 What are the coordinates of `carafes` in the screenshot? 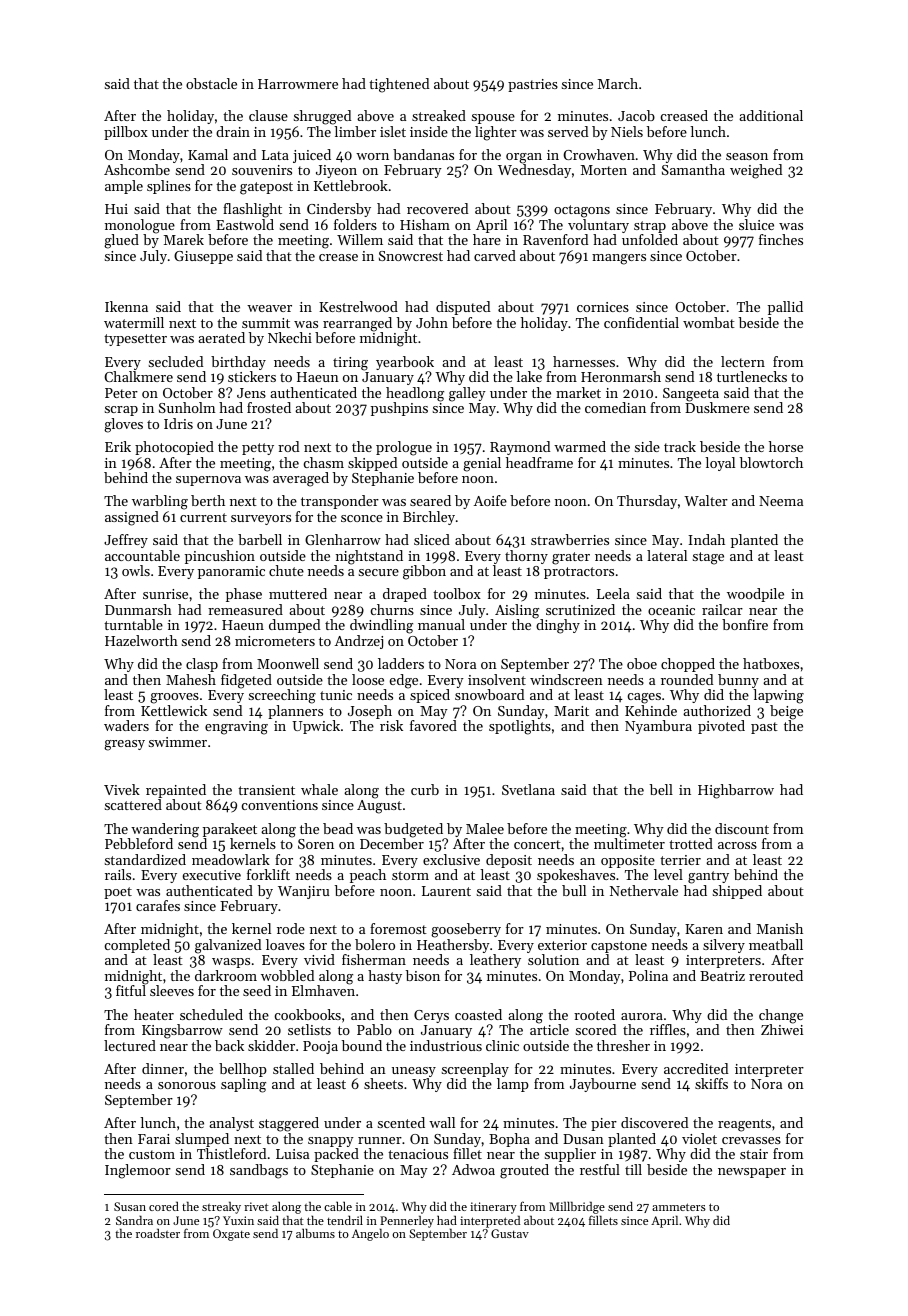 It's located at (158, 905).
